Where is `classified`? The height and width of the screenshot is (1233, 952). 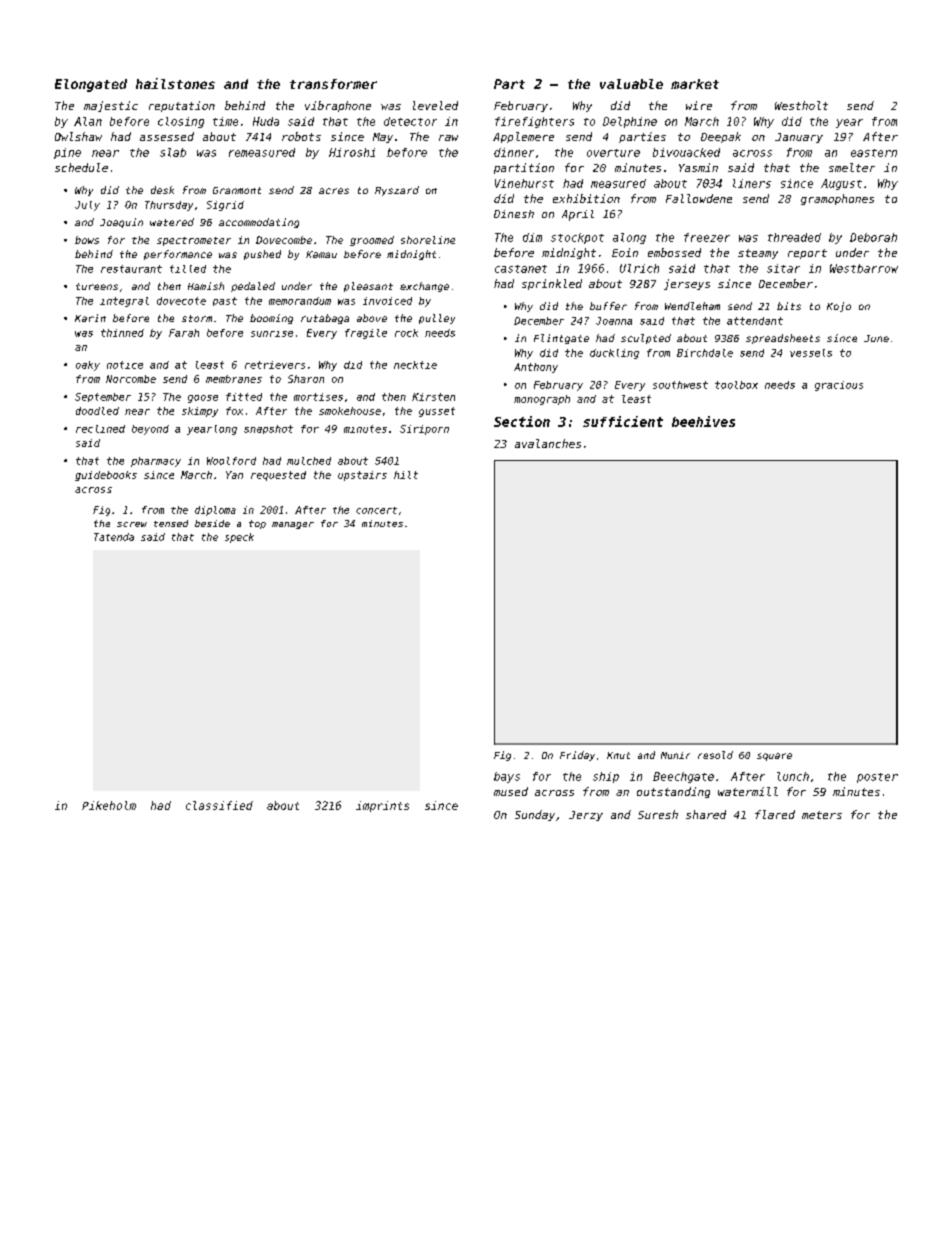
classified is located at coordinates (219, 805).
